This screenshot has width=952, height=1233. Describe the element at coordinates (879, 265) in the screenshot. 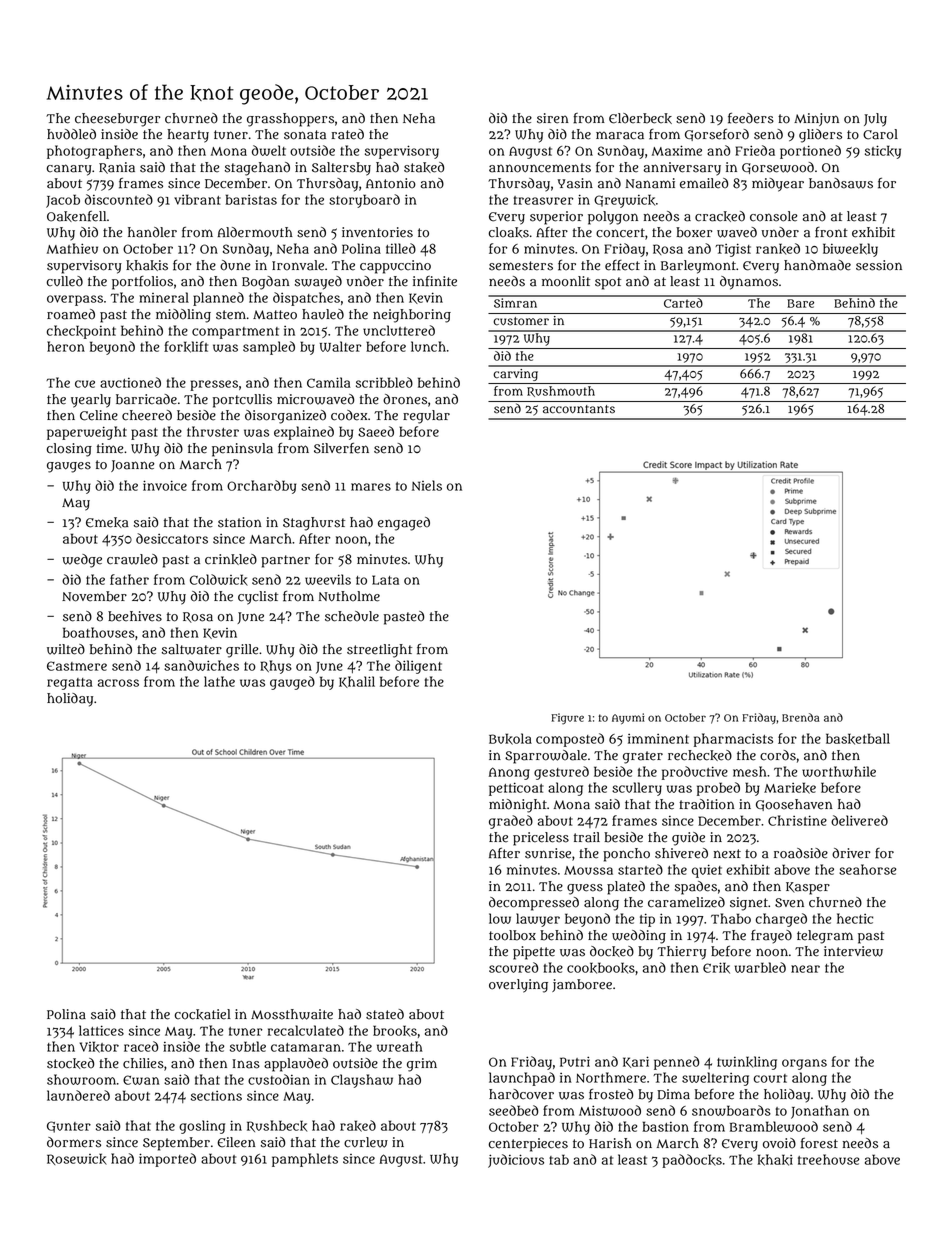

I see `session` at that location.
